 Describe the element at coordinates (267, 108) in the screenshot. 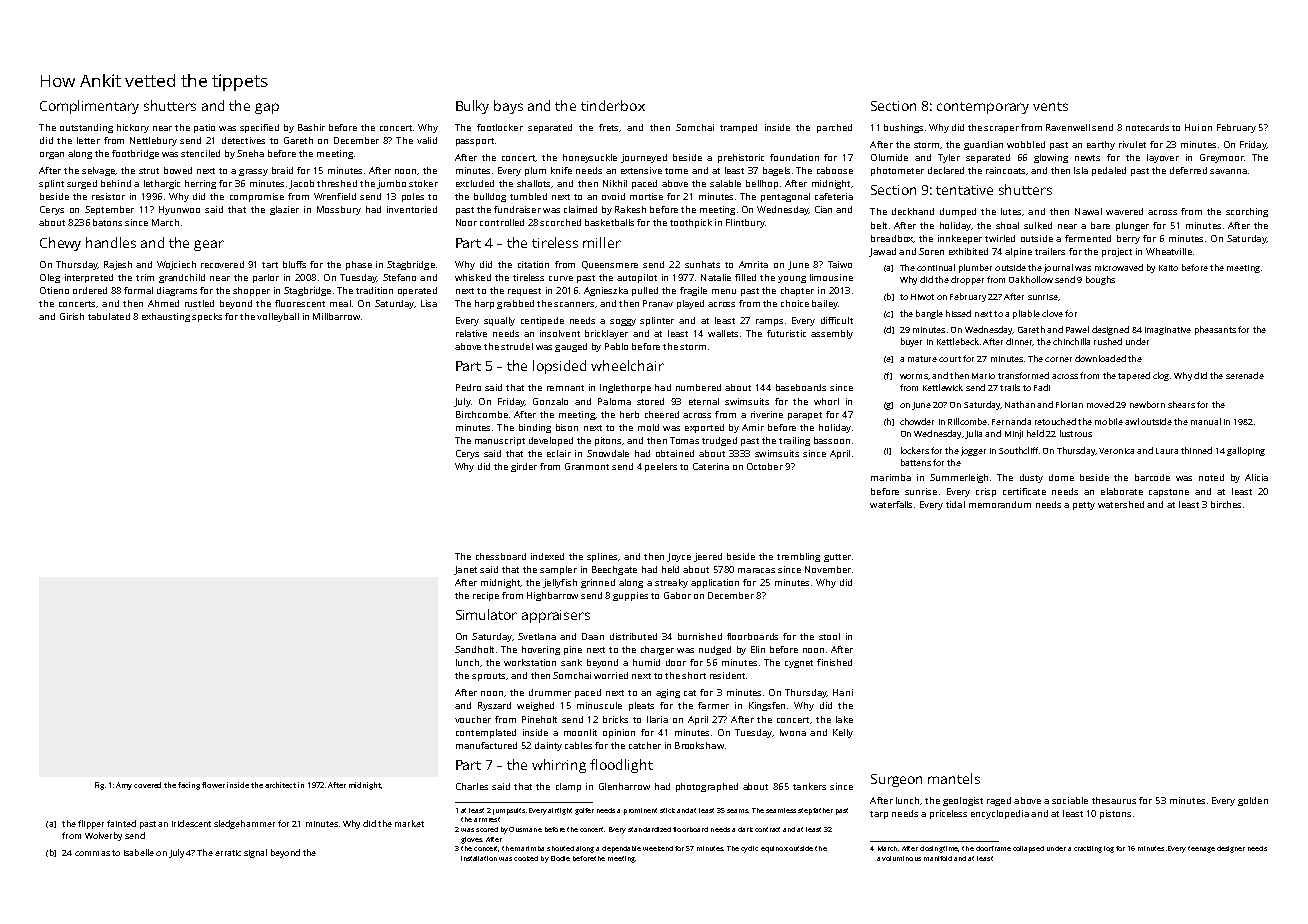

I see `gap` at that location.
